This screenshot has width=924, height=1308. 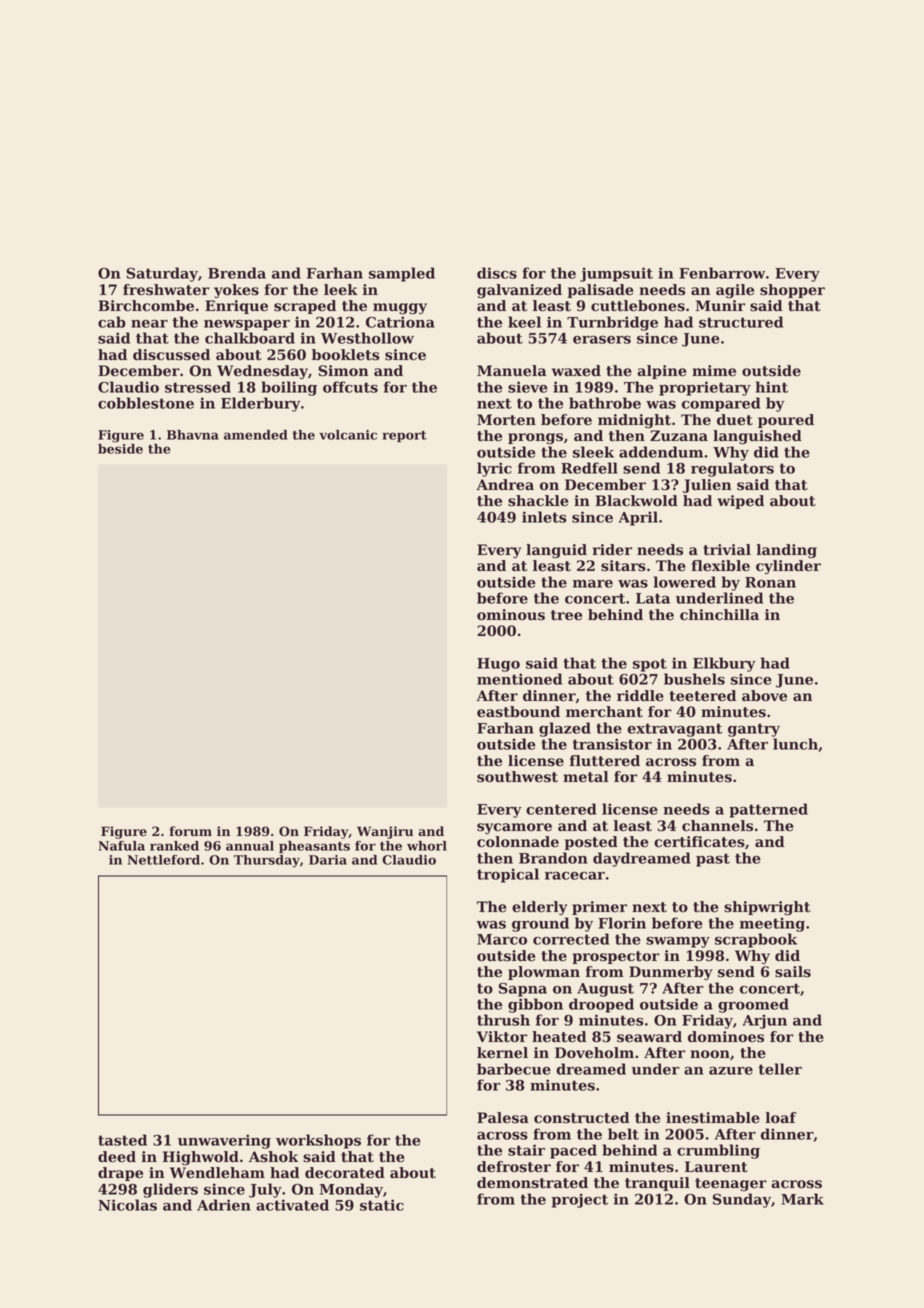 I want to click on above, so click(x=764, y=696).
